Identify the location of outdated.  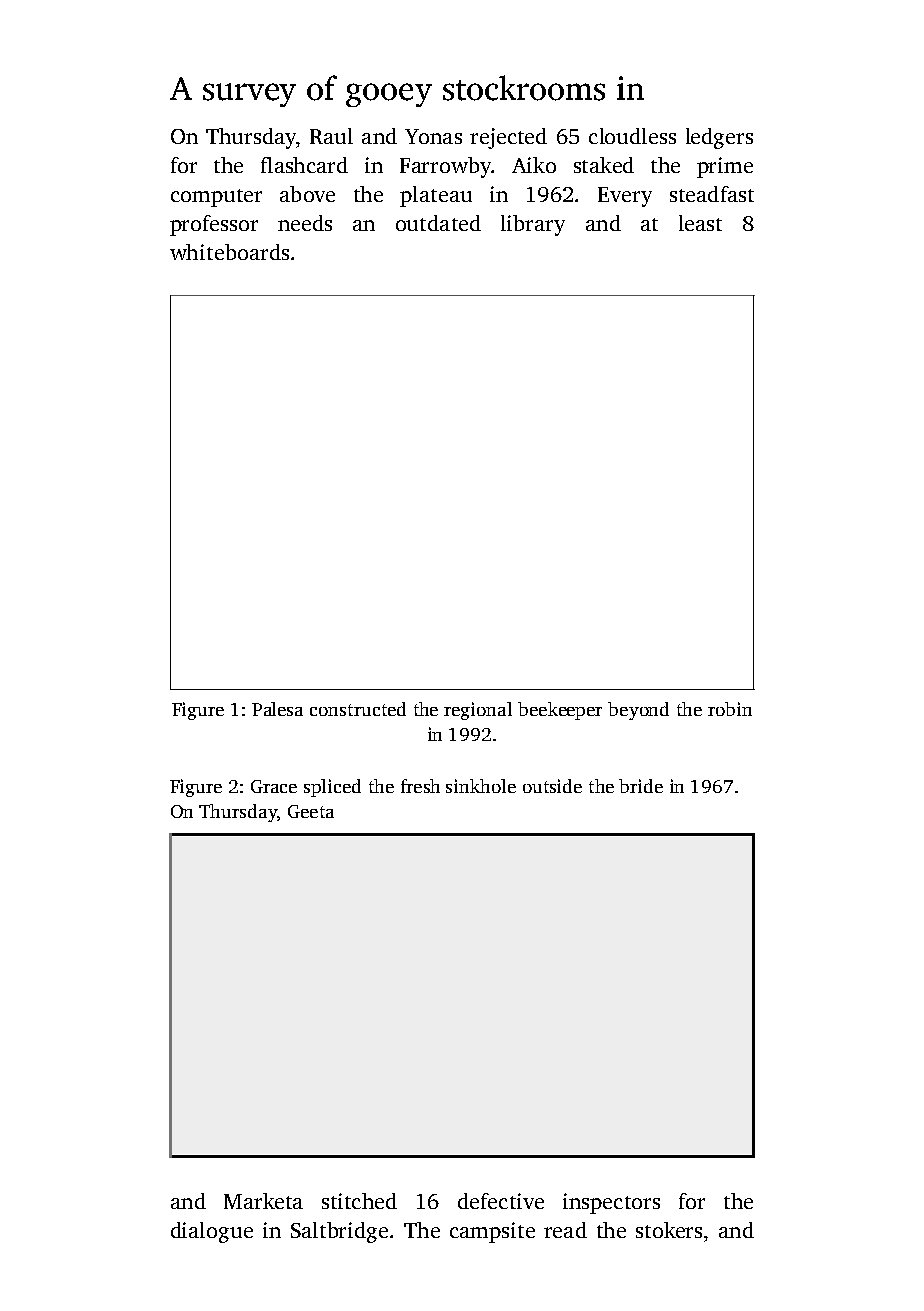
(438, 223).
